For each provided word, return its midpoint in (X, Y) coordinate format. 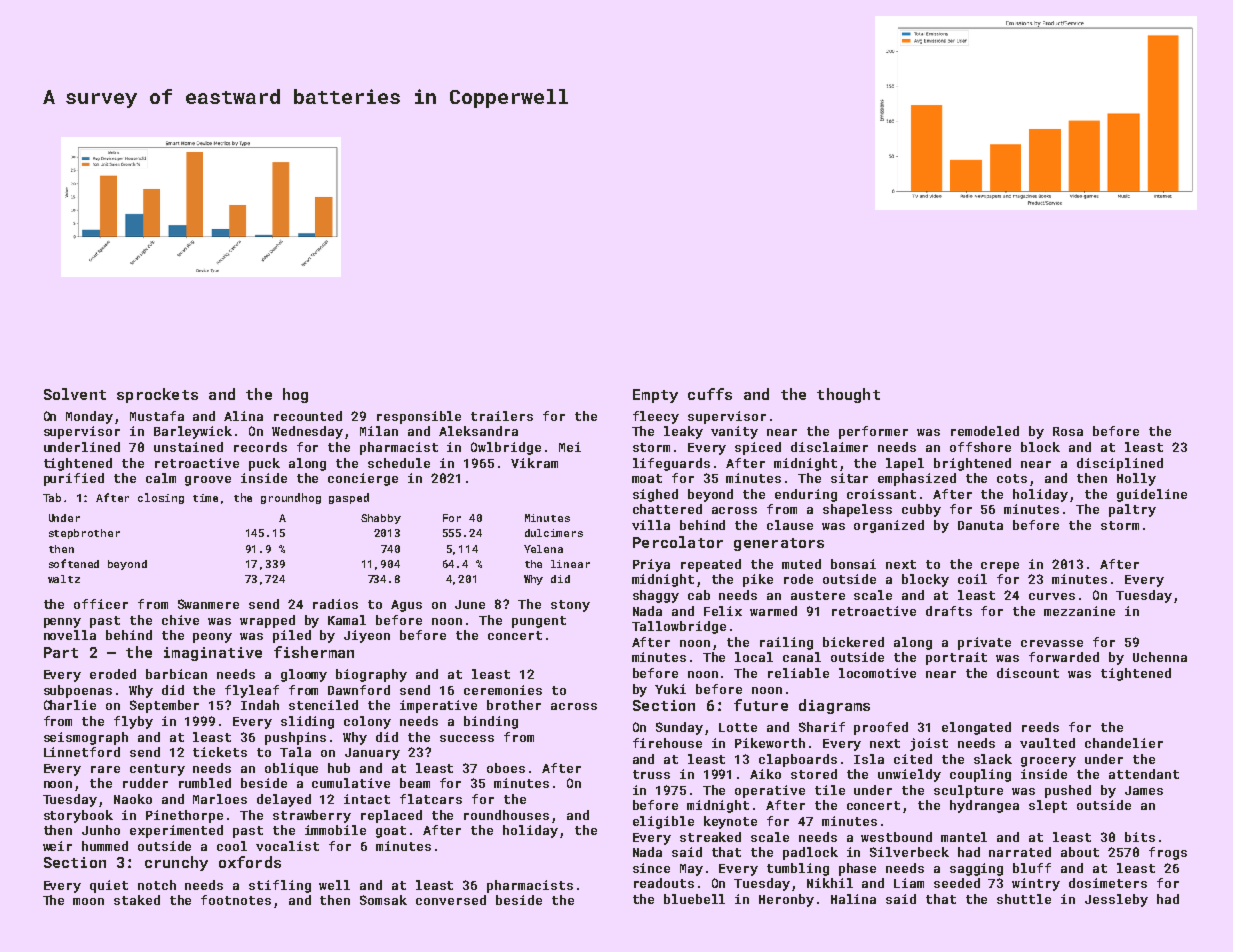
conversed (451, 900)
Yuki (670, 689)
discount (1028, 673)
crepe (1000, 567)
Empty (655, 396)
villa (651, 525)
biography (371, 675)
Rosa (1068, 431)
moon (88, 901)
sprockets (157, 395)
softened (74, 563)
